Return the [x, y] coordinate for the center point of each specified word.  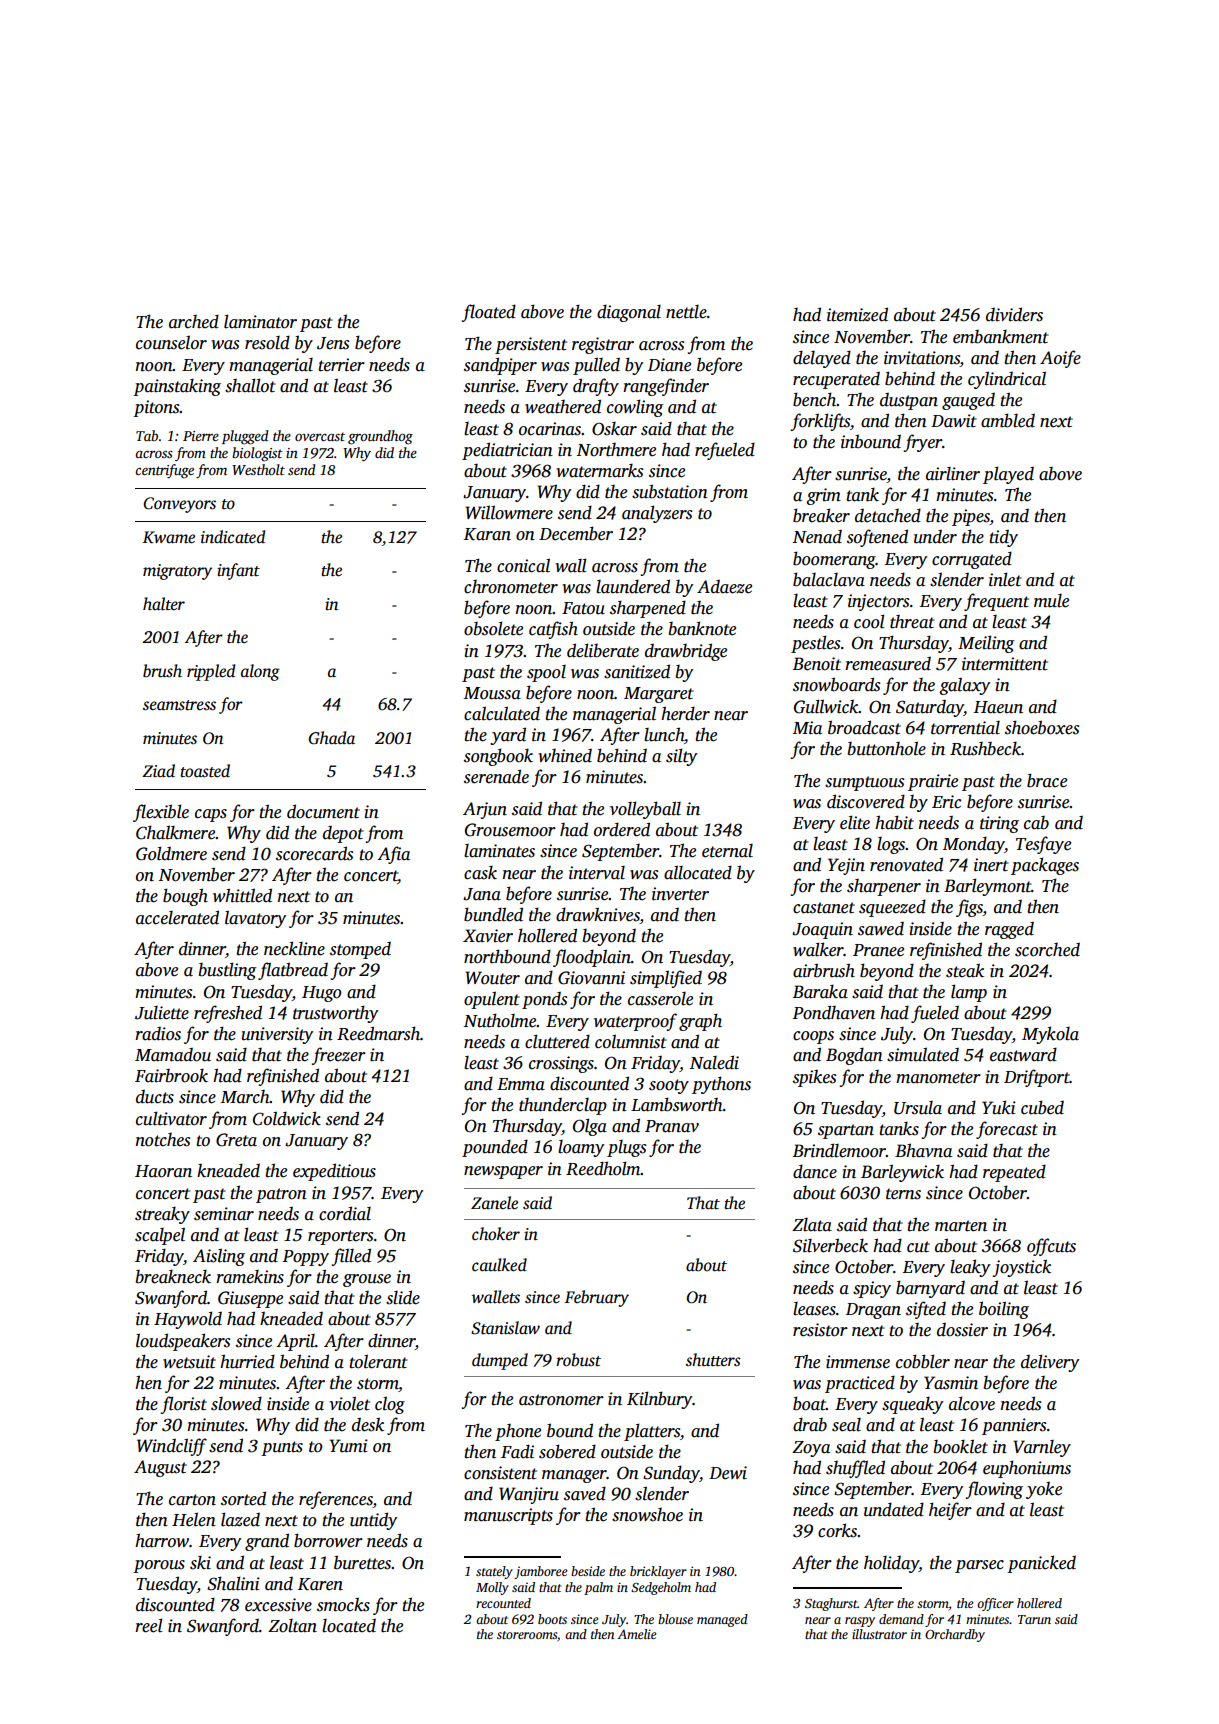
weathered [563, 406]
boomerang [834, 560]
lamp [969, 993]
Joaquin [822, 930]
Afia [393, 855]
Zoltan [292, 1626]
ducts [155, 1097]
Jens [333, 343]
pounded [495, 1148]
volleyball [645, 810]
